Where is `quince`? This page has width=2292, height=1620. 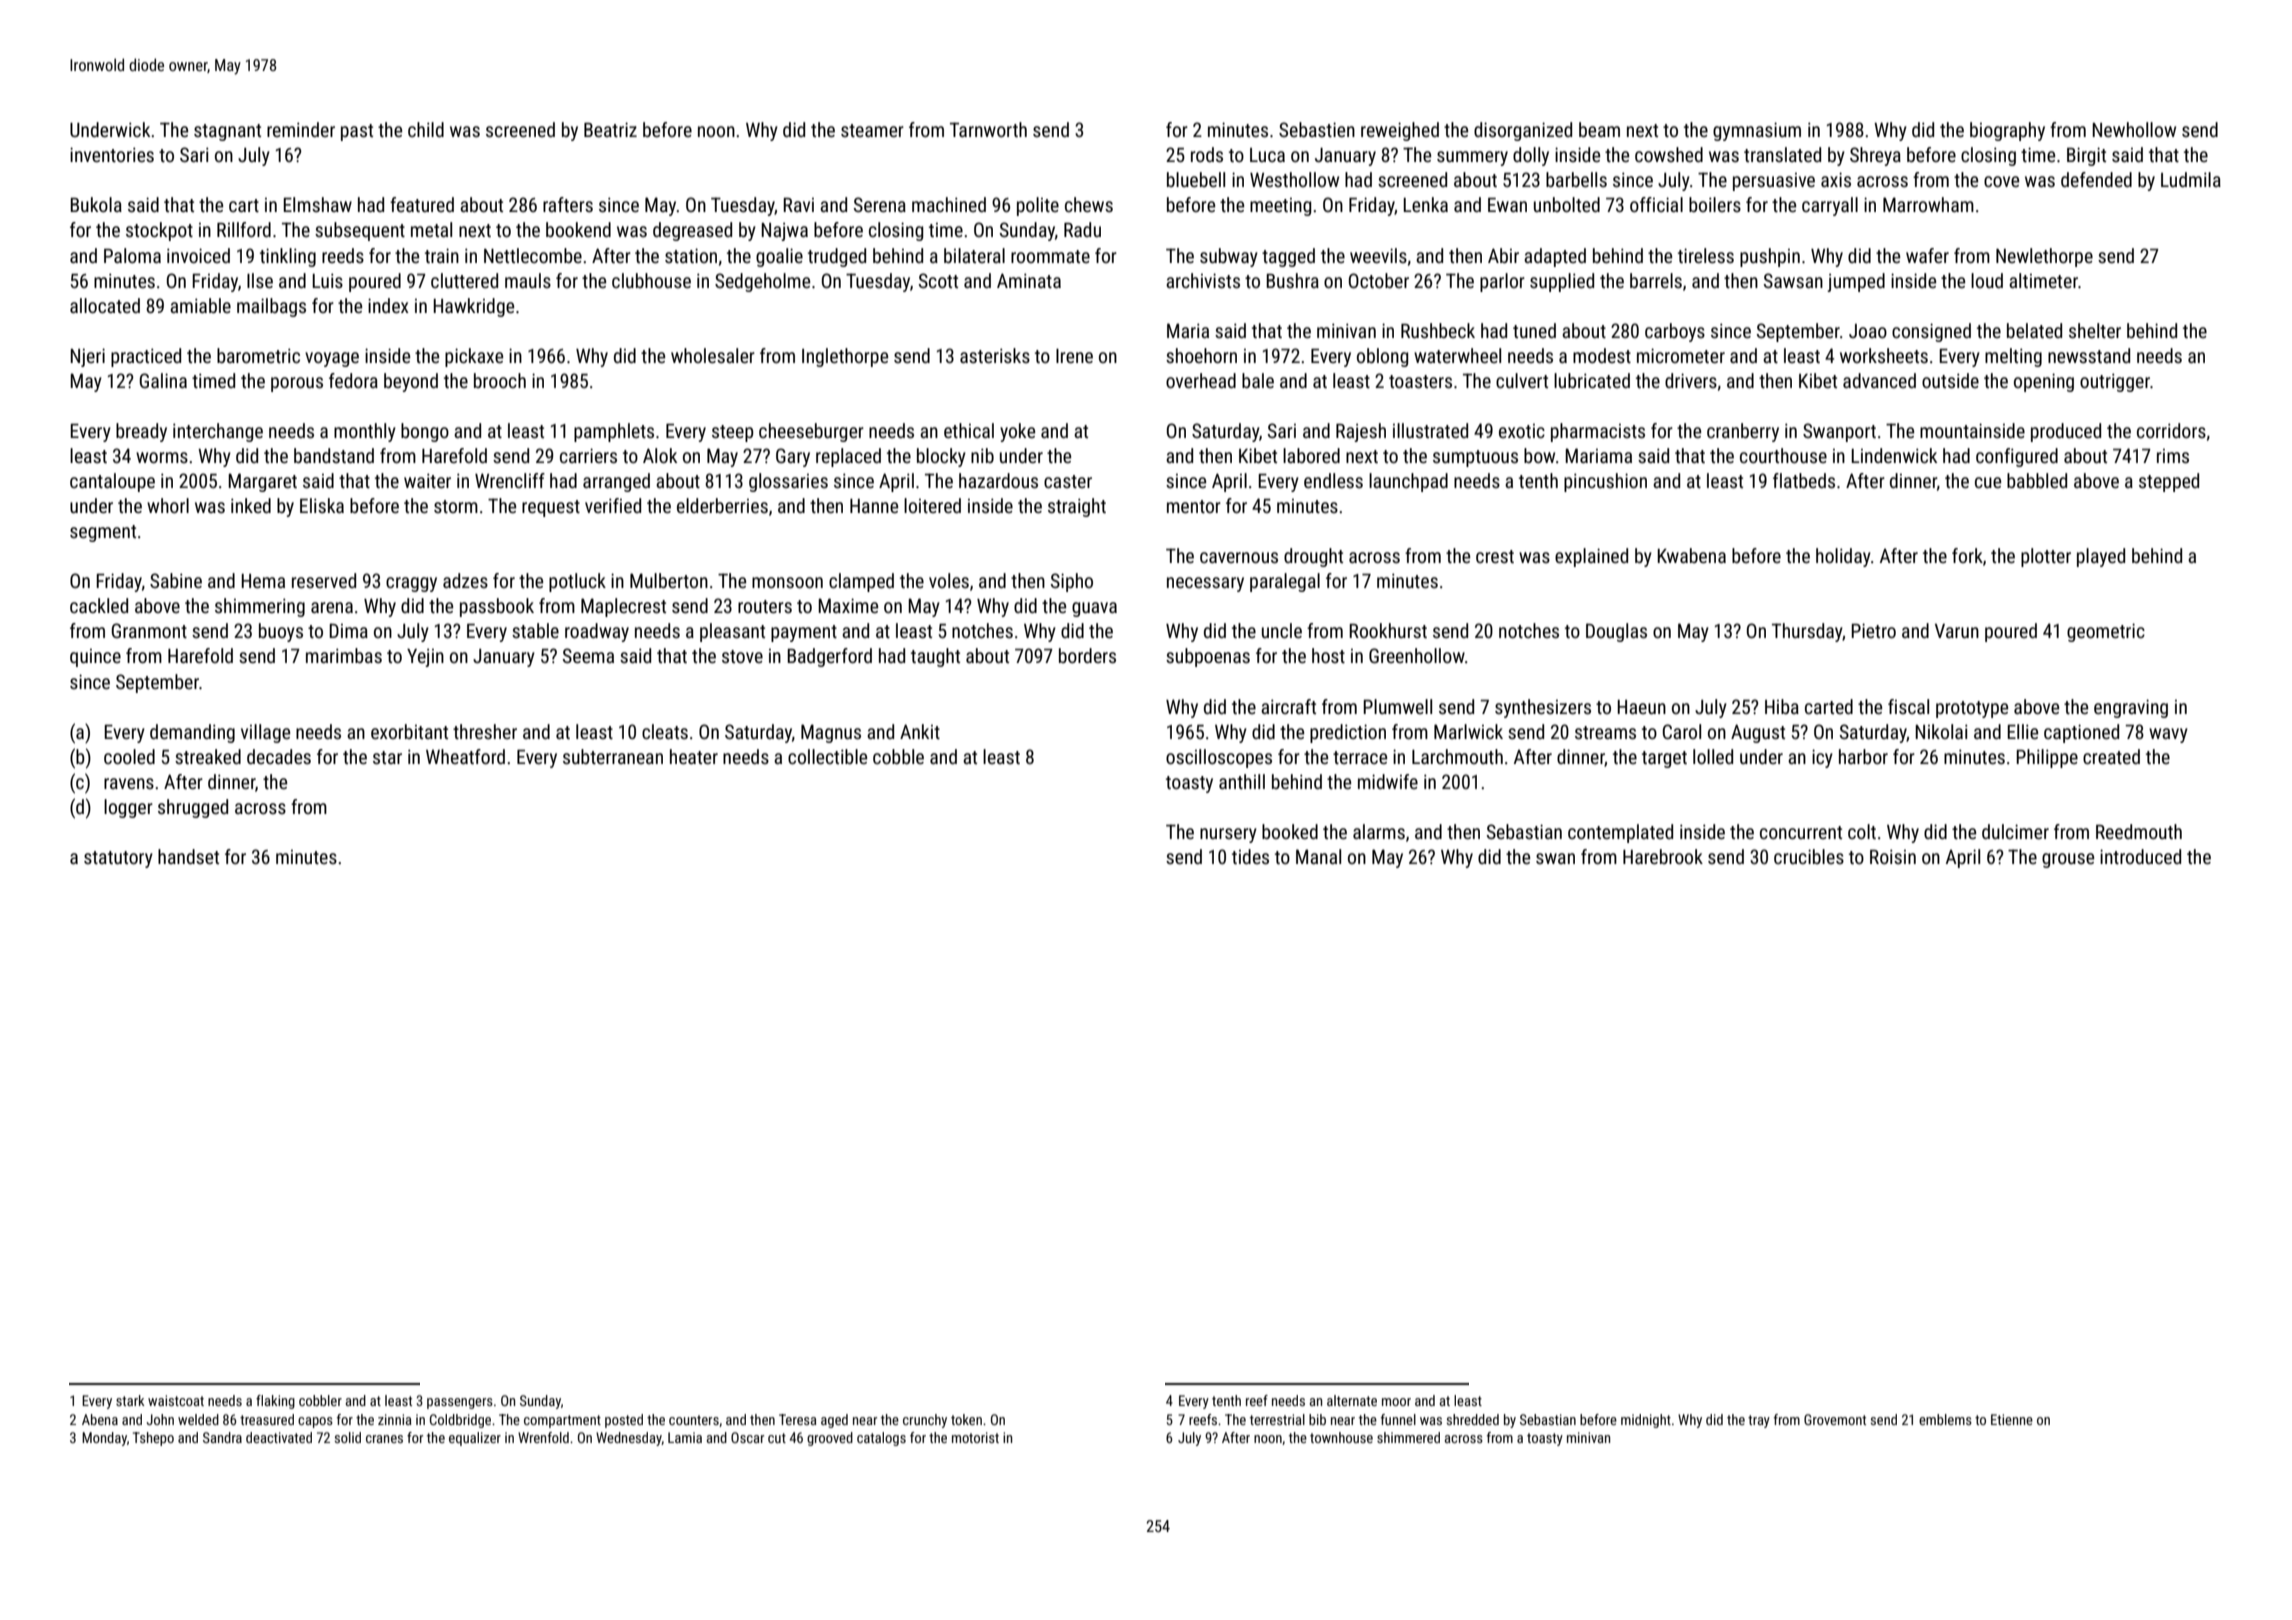
quince is located at coordinates (95, 658).
